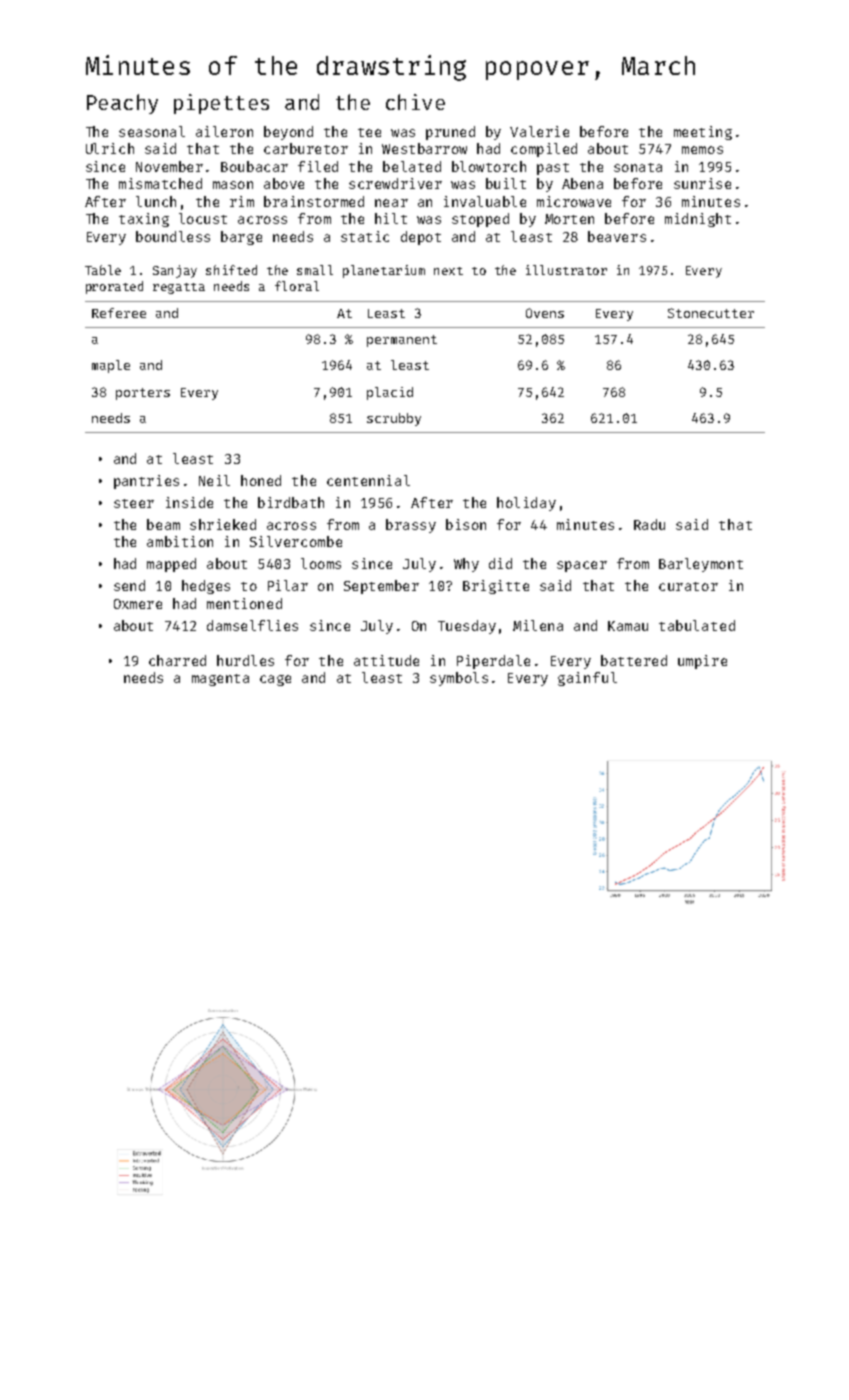  What do you see at coordinates (402, 341) in the screenshot?
I see `permanent` at bounding box center [402, 341].
